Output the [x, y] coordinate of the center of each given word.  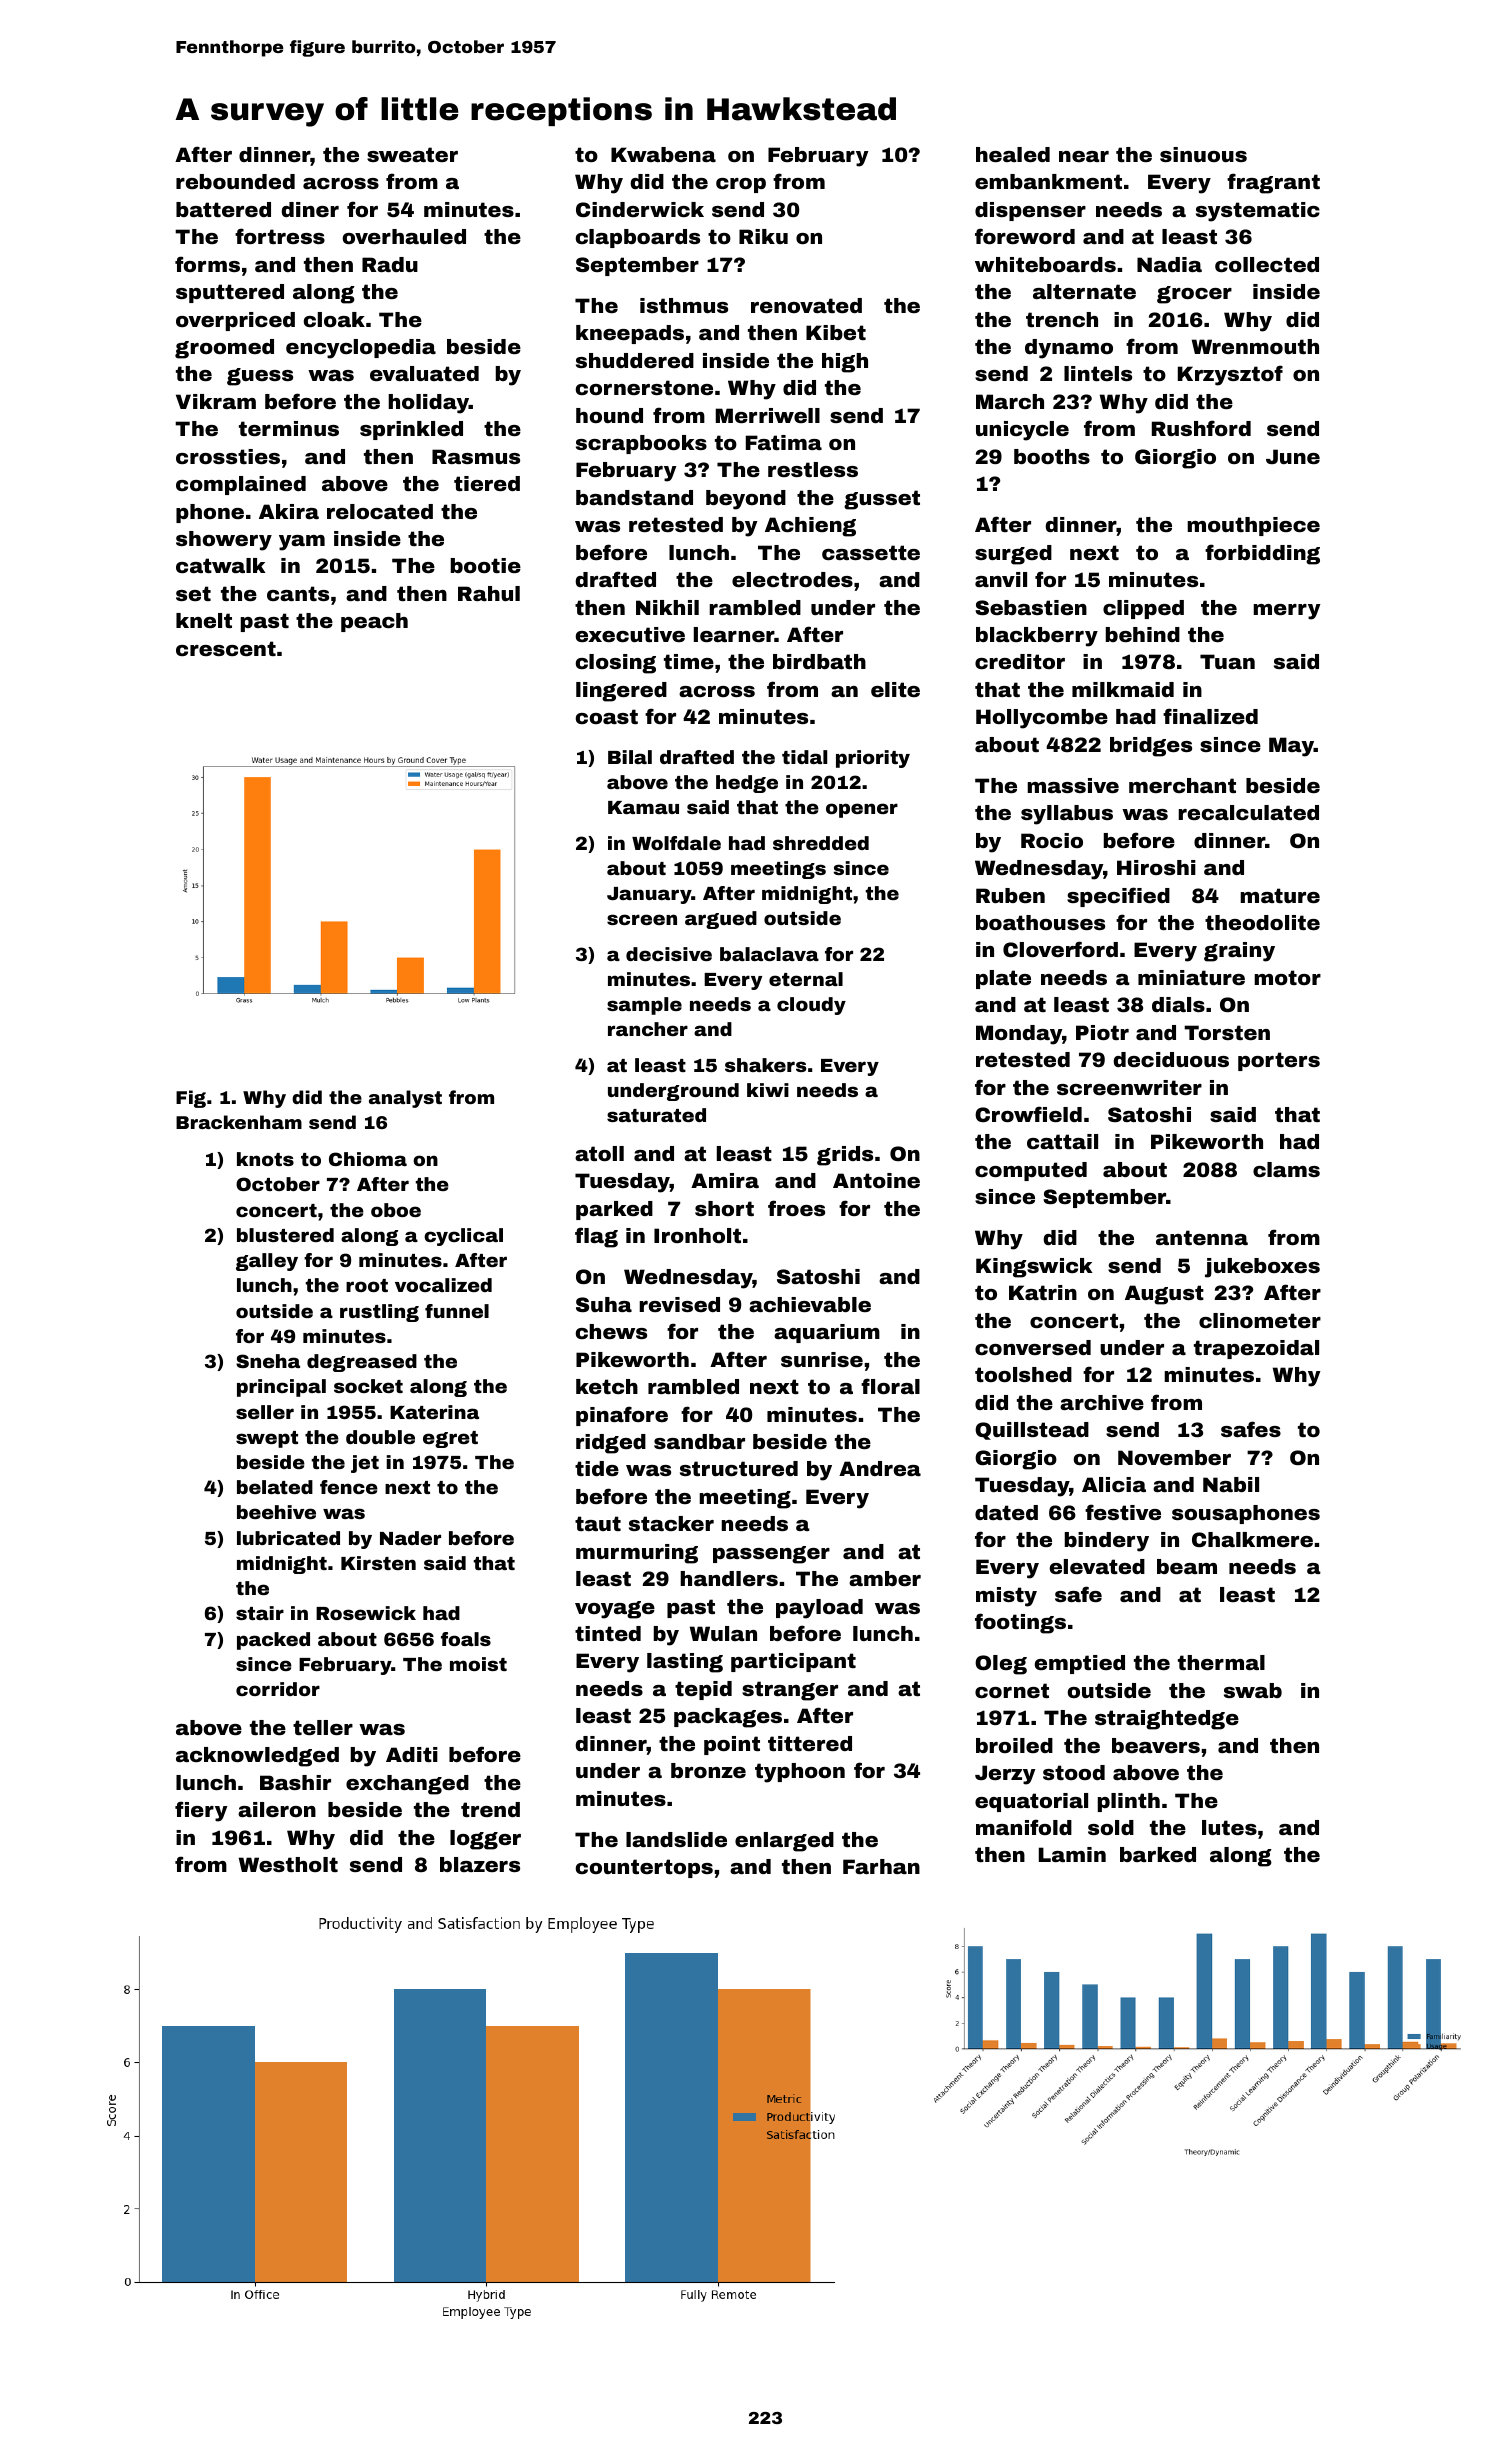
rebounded [235, 181]
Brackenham [239, 1122]
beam [1187, 1566]
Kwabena [663, 154]
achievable [810, 1304]
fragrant [1273, 183]
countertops [644, 1868]
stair [260, 1613]
